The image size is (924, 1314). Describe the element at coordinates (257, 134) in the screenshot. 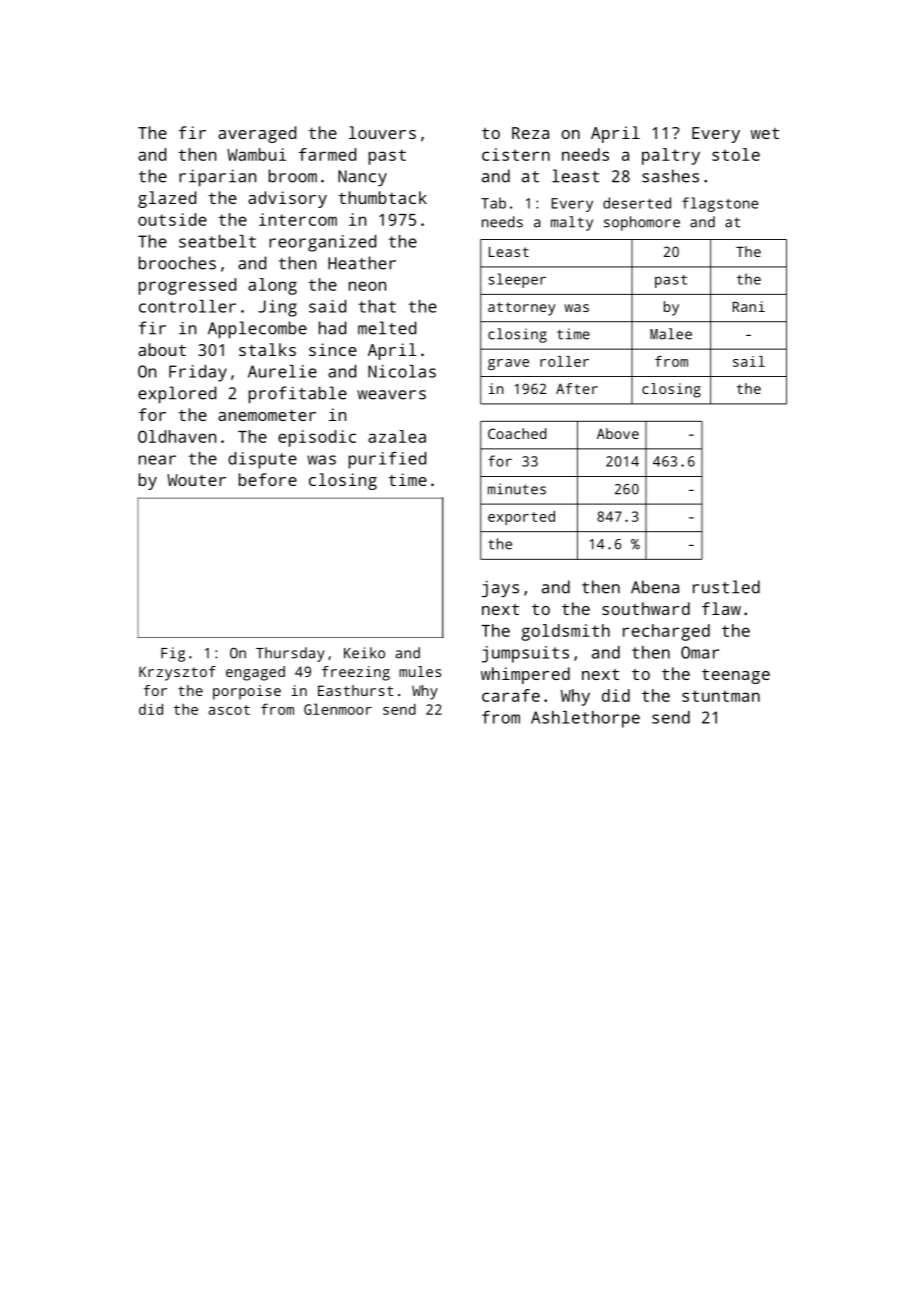

I see `averaged` at that location.
